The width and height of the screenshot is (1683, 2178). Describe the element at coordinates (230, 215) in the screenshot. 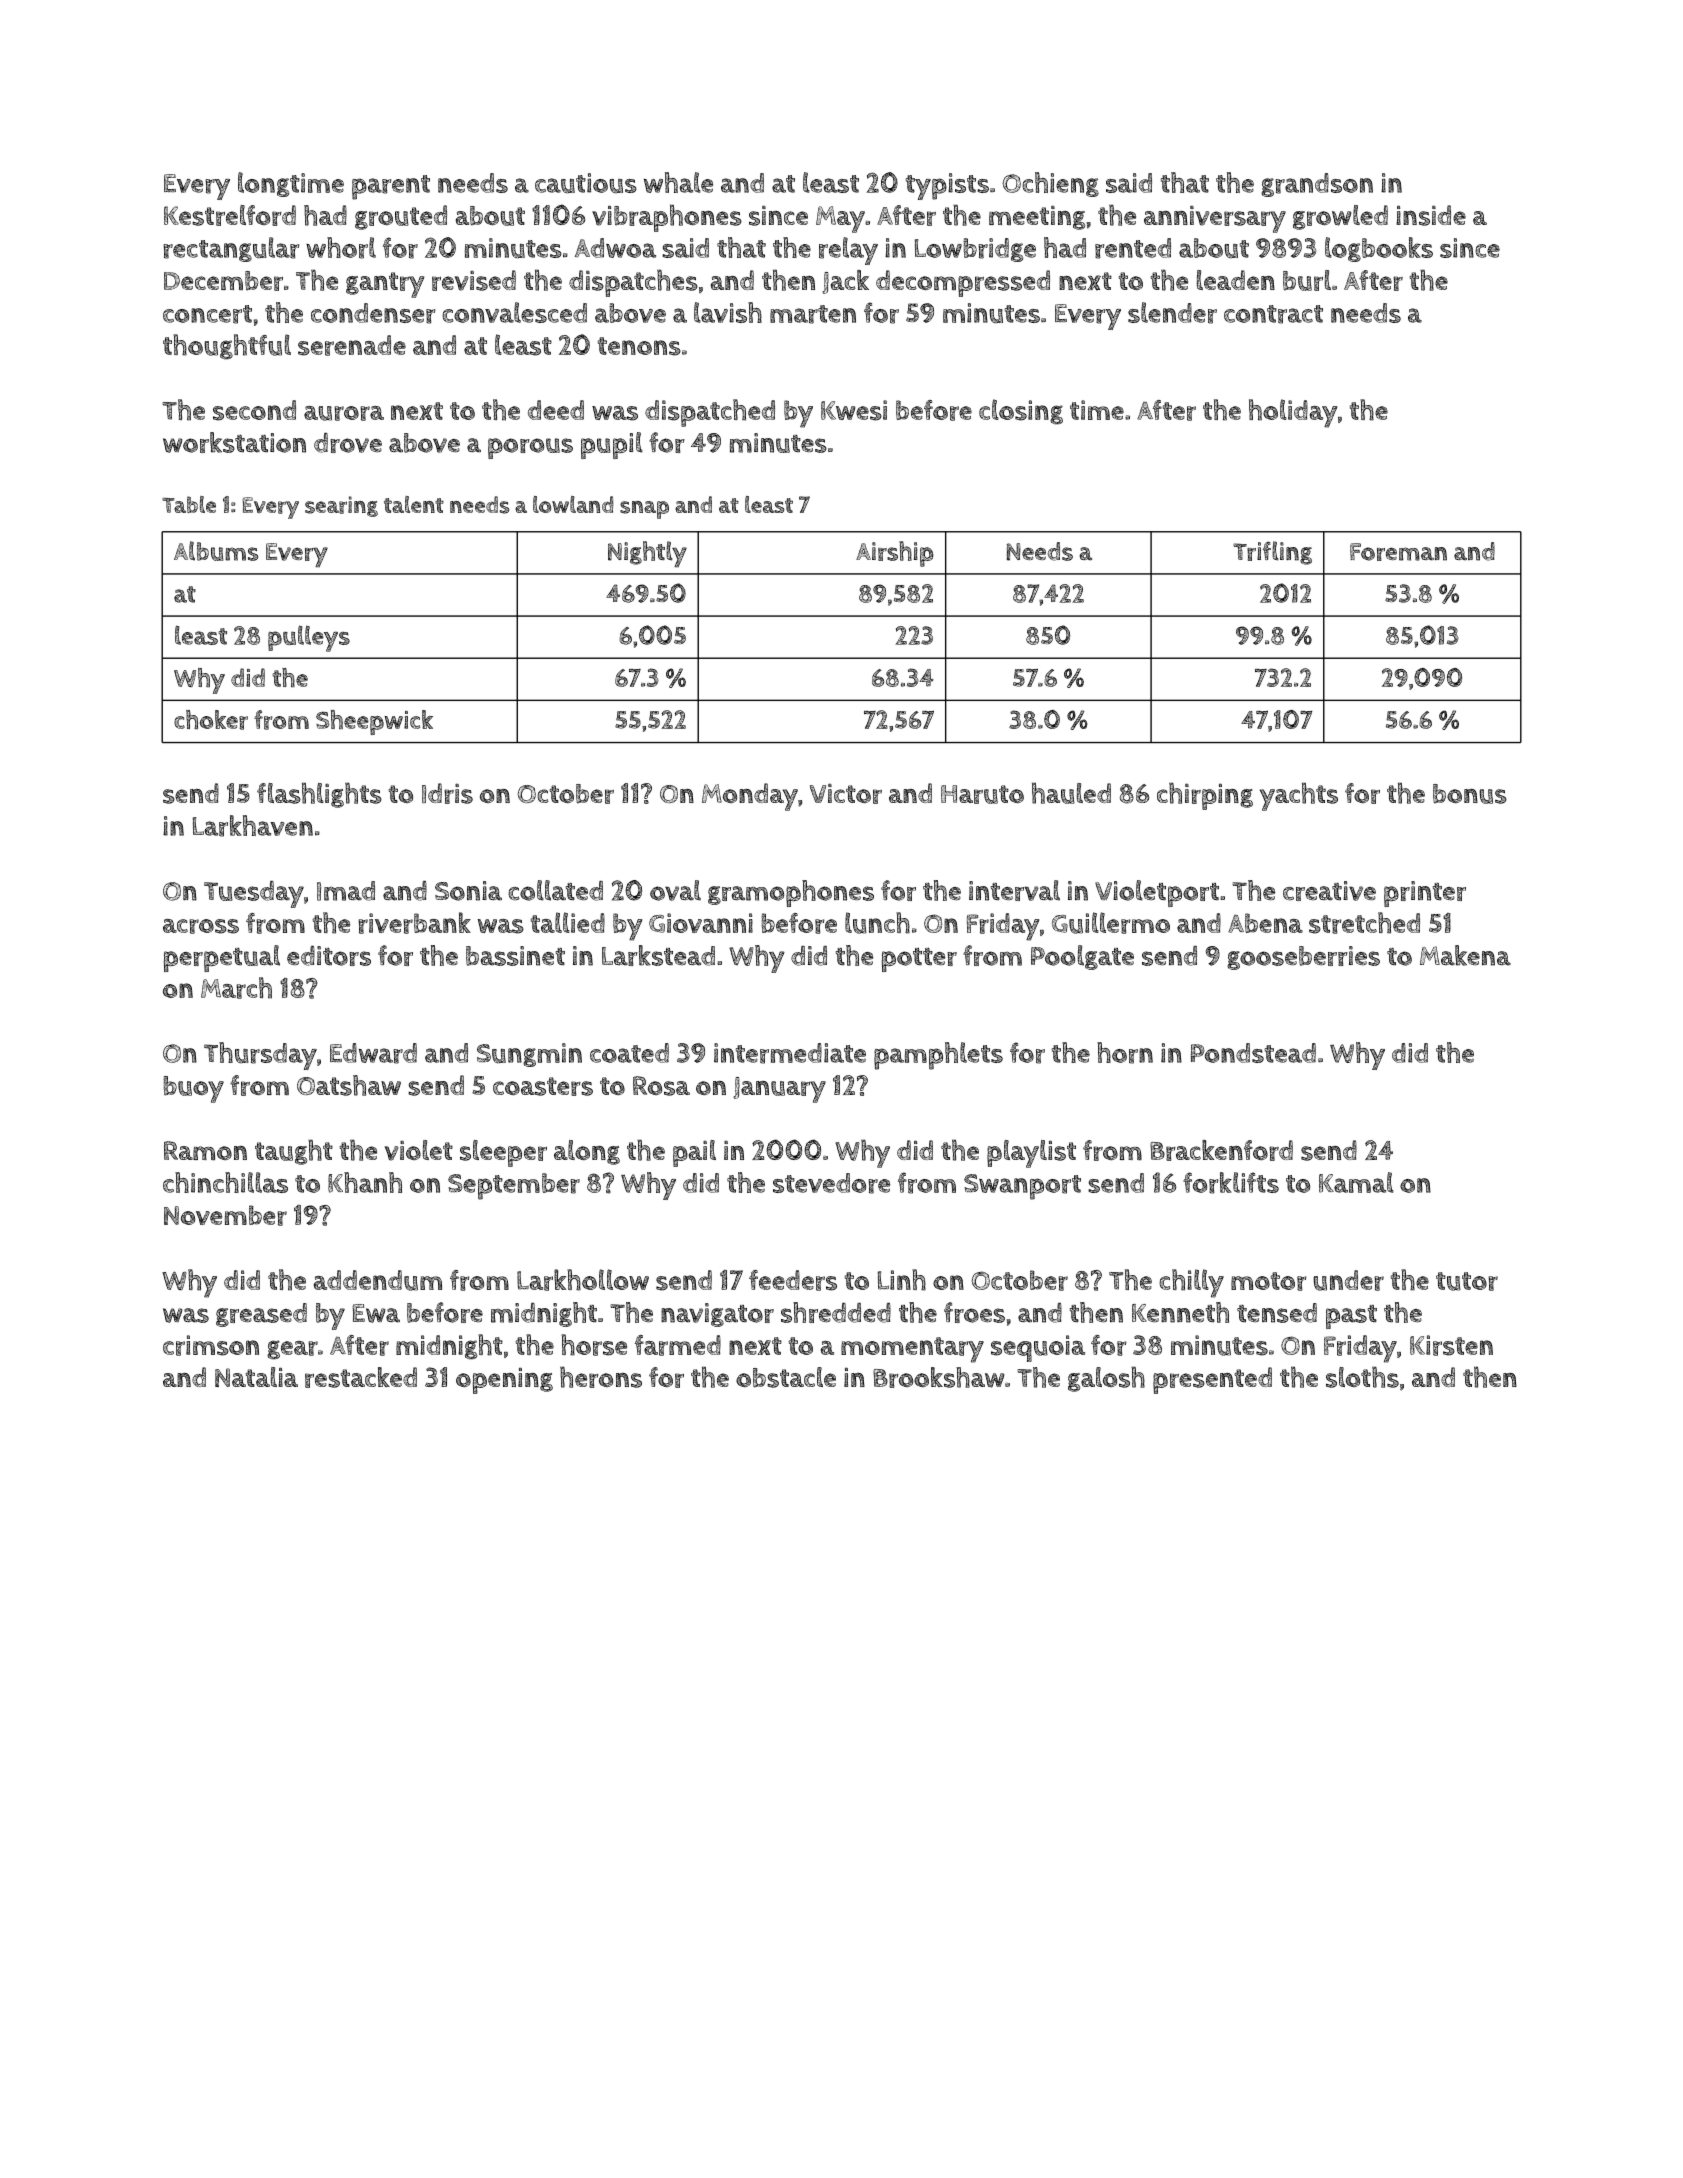

I see `Kestrelford` at that location.
